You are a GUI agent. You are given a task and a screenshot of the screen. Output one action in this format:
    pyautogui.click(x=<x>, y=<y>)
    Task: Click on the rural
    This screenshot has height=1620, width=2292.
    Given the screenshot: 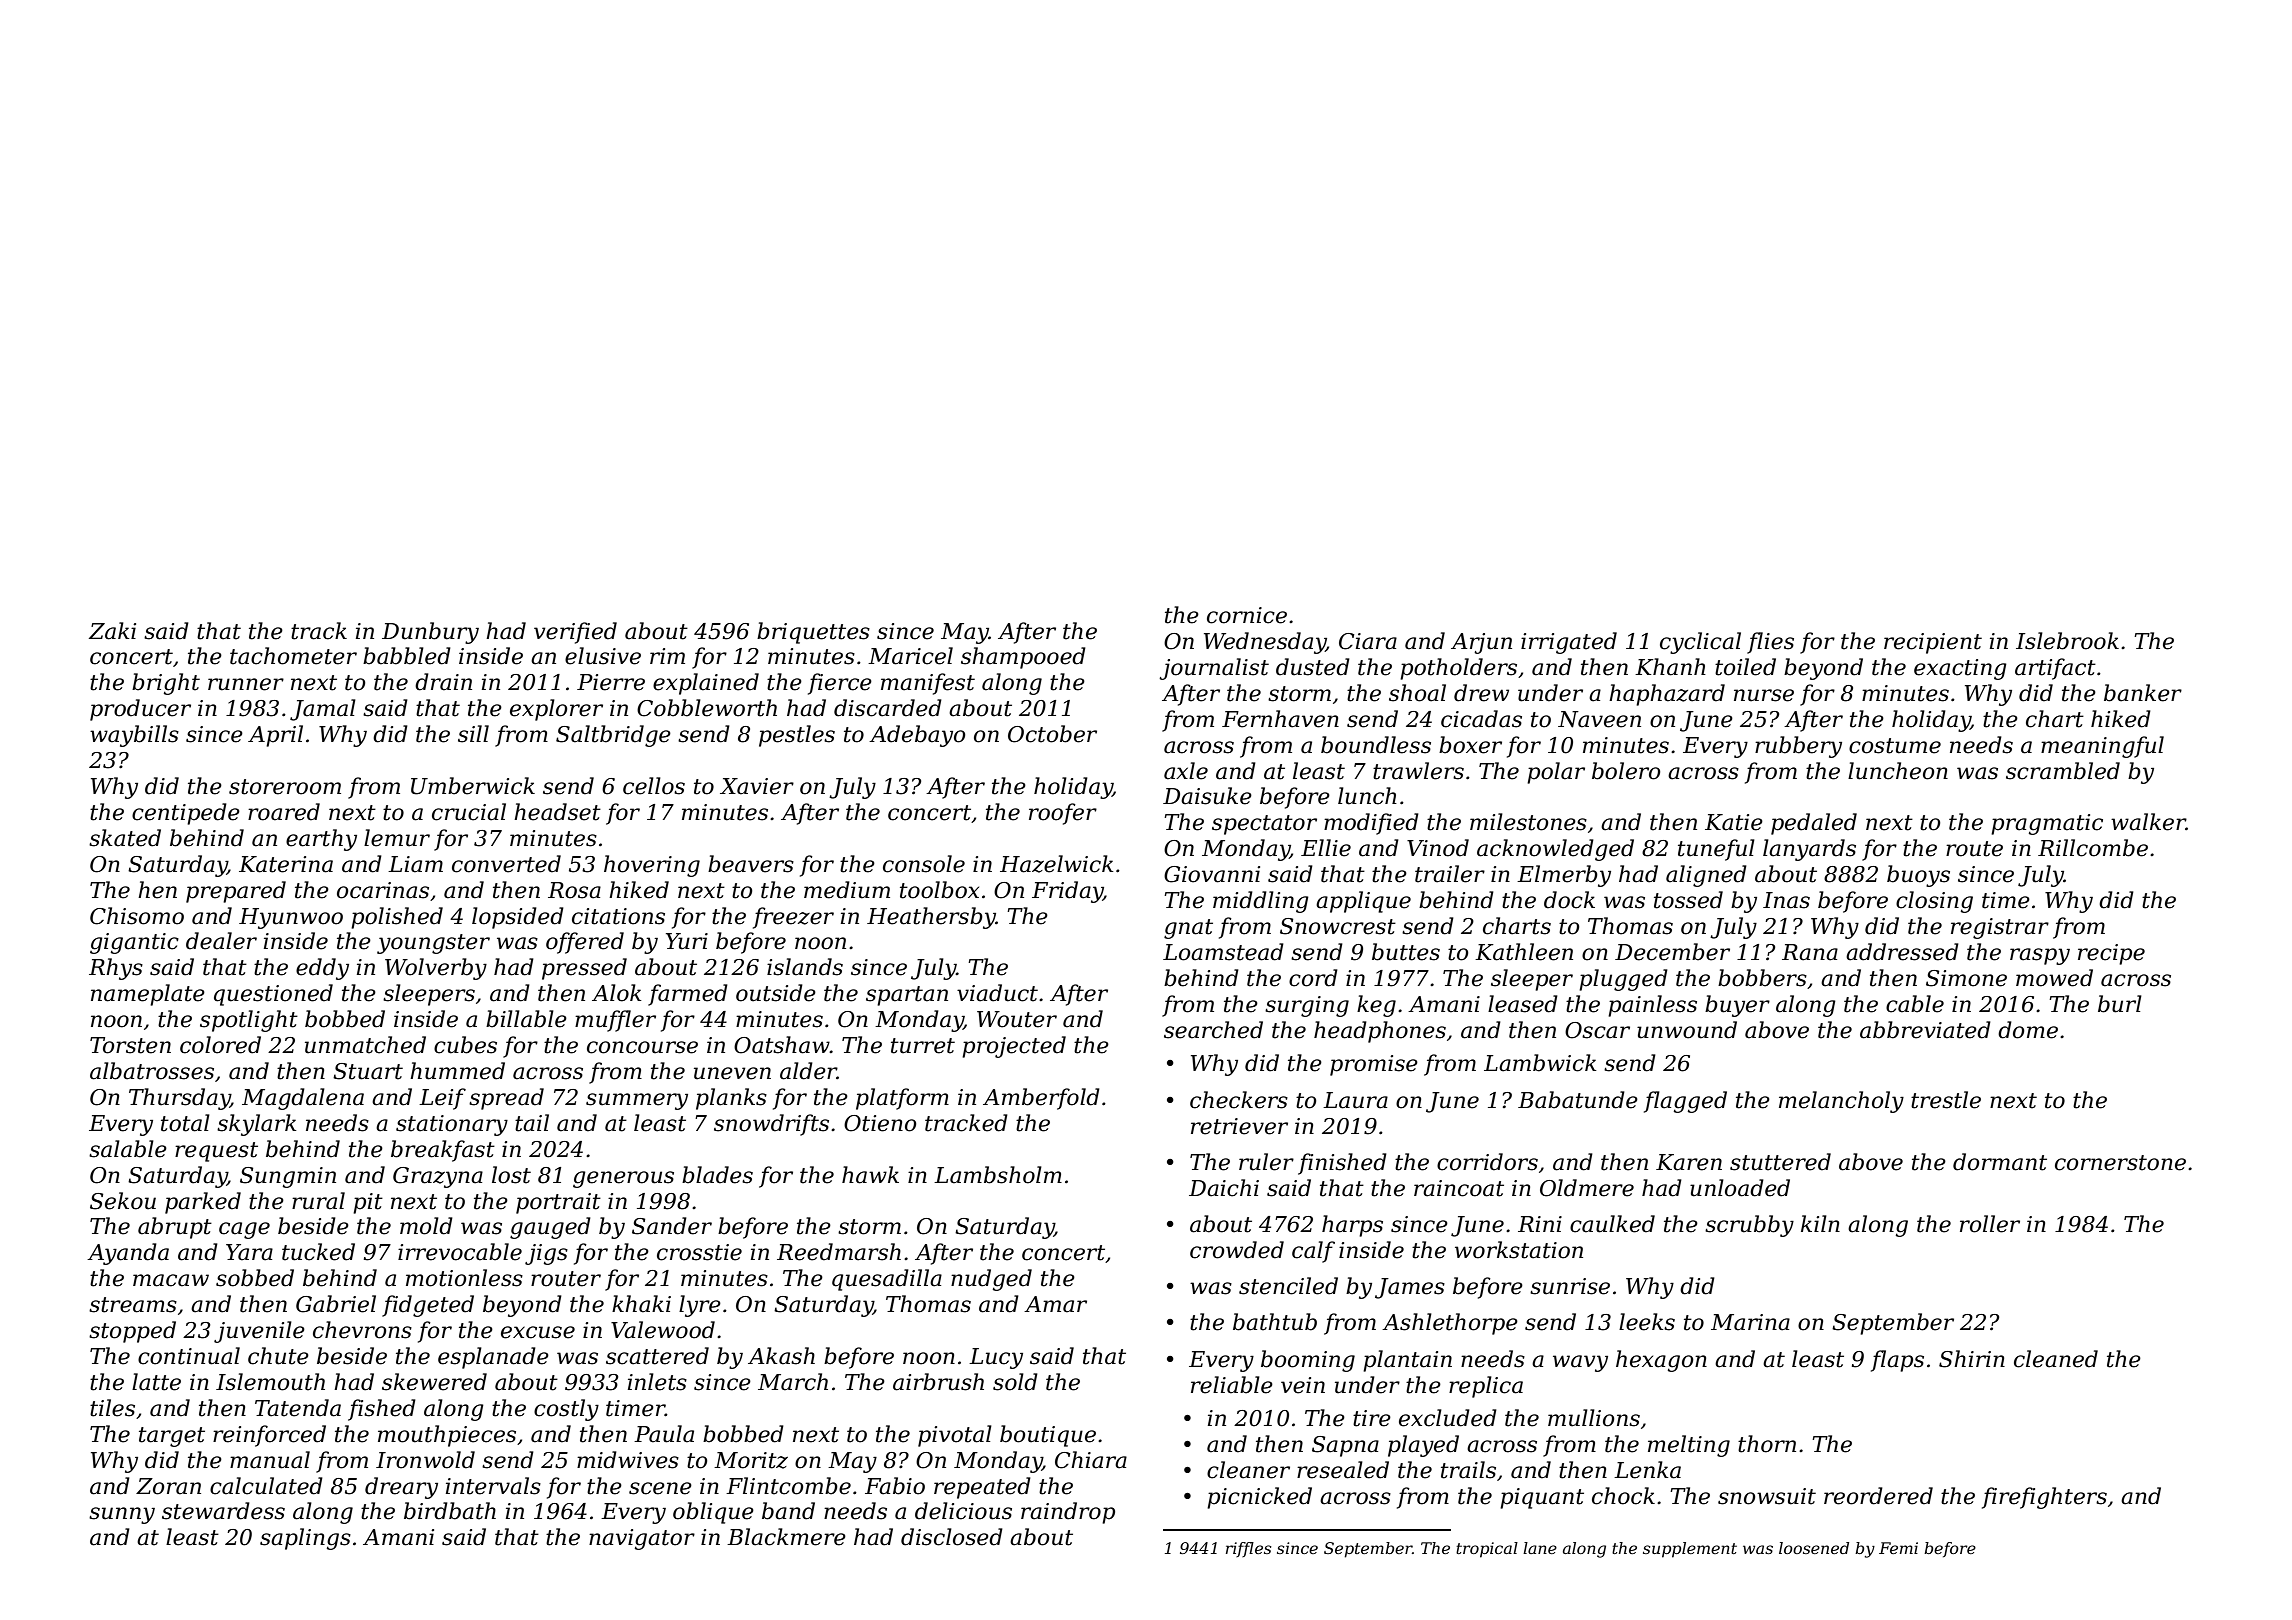 What is the action you would take?
    pyautogui.click(x=318, y=1201)
